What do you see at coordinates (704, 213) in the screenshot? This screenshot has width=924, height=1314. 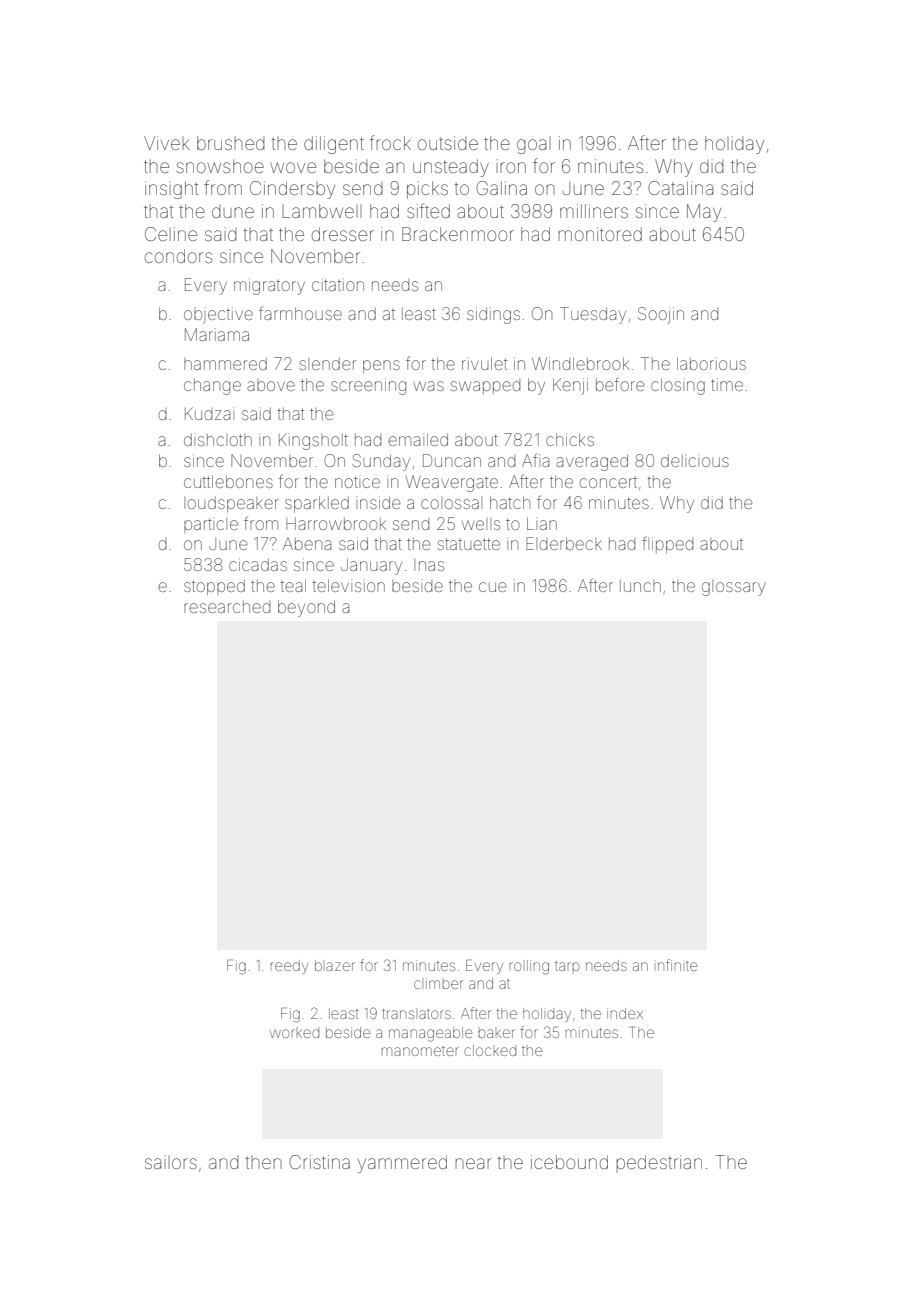 I see `May` at bounding box center [704, 213].
